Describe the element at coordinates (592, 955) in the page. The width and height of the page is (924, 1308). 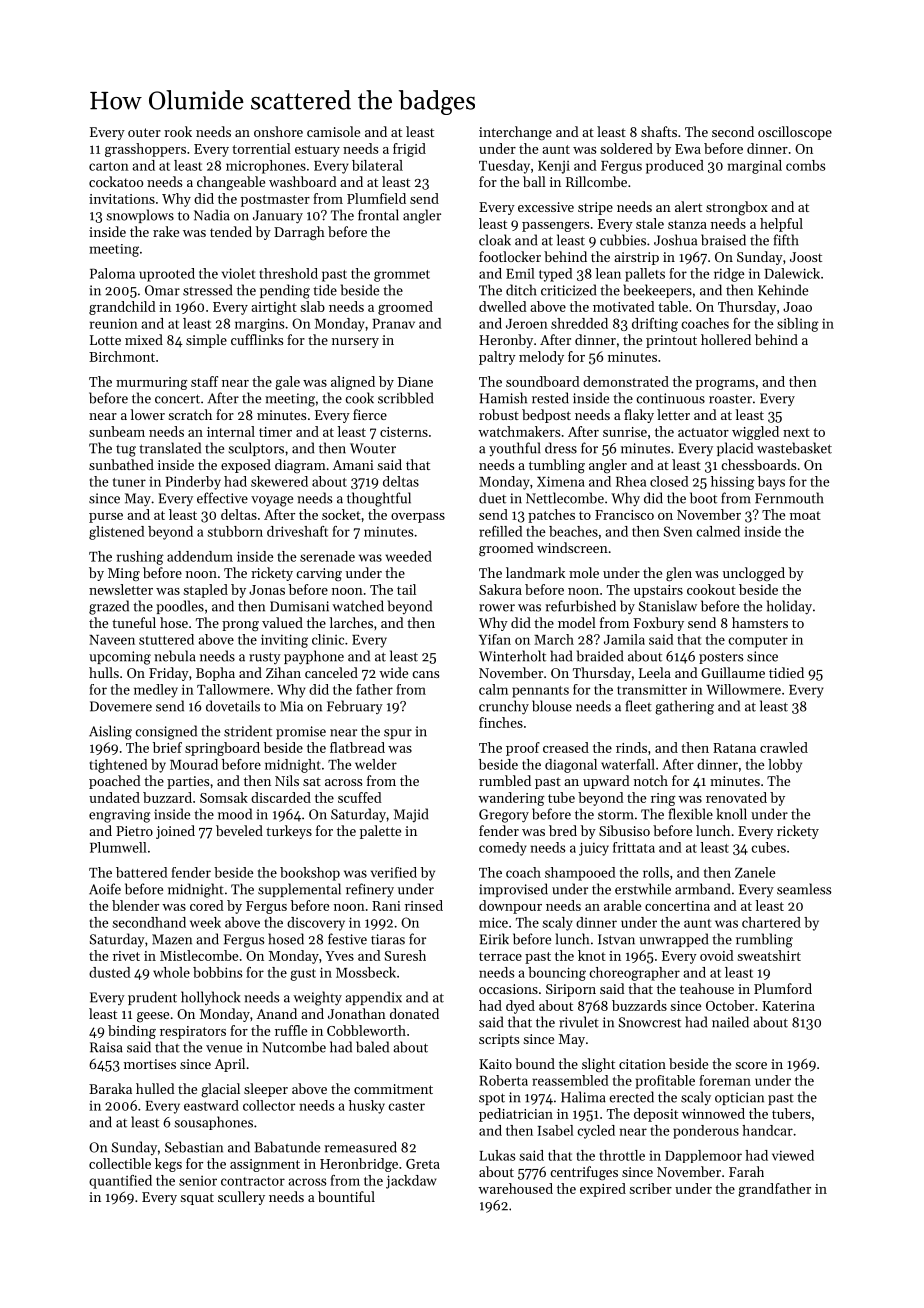
I see `knot` at that location.
